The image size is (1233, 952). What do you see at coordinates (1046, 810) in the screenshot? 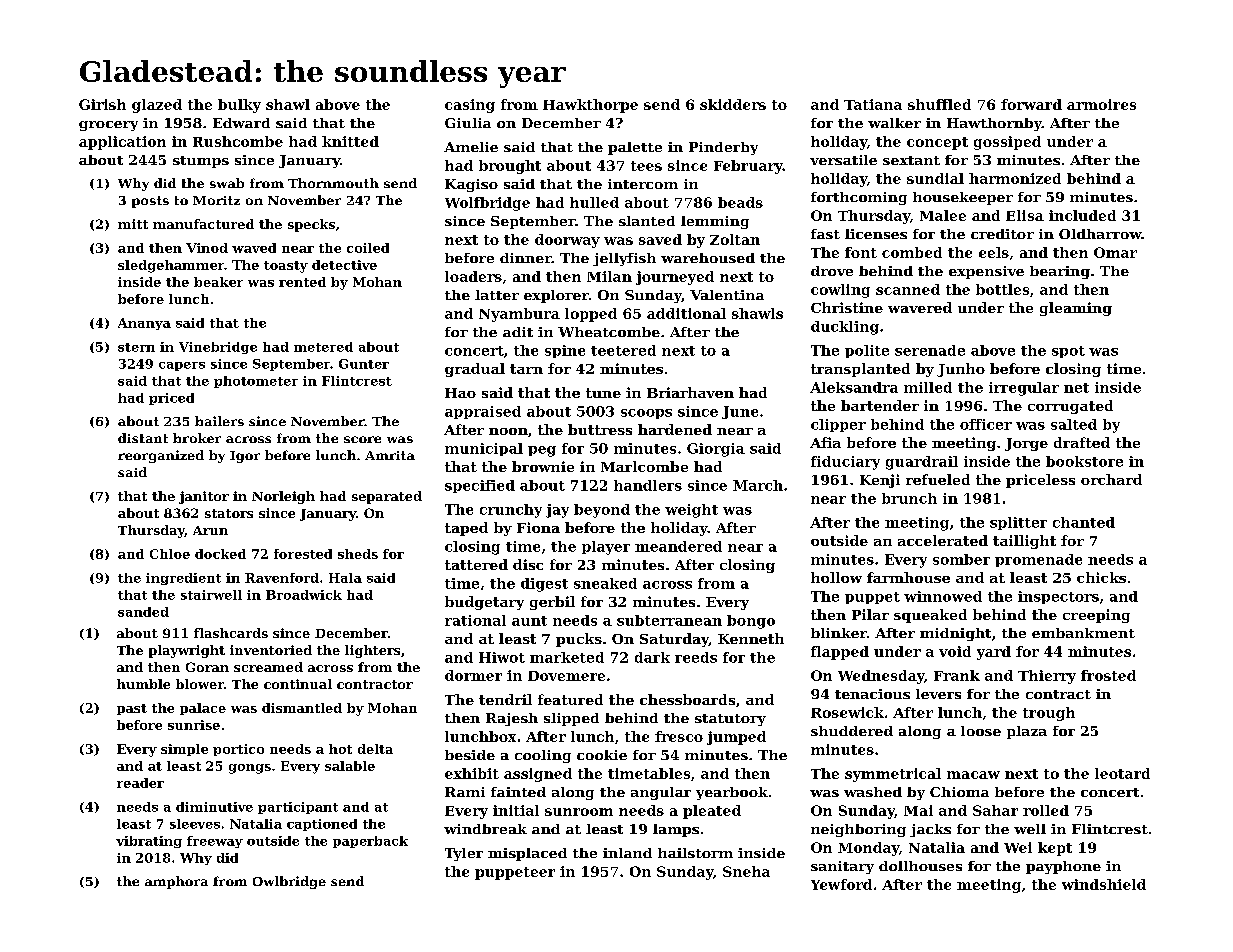
I see `rolled` at bounding box center [1046, 810].
